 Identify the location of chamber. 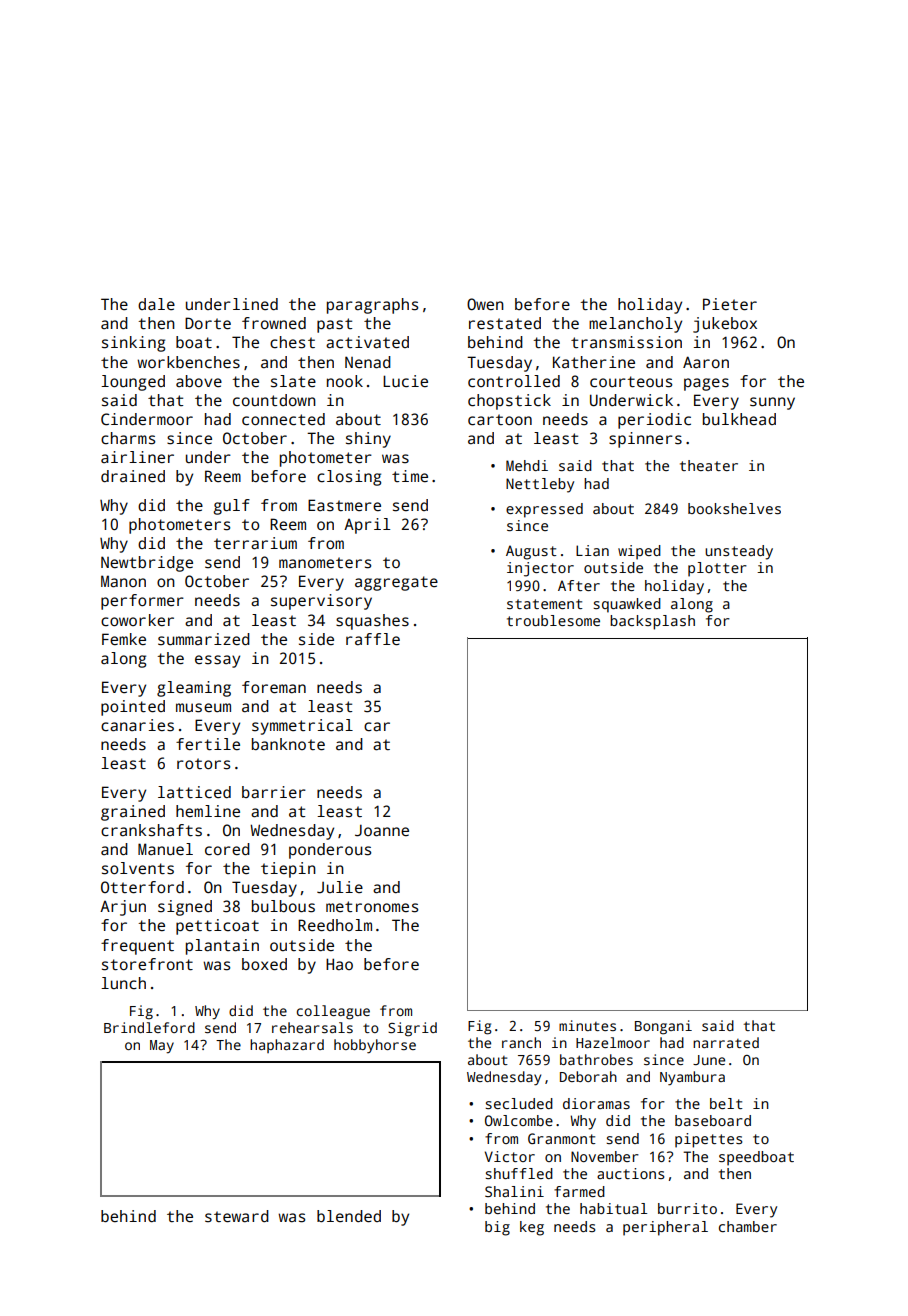
(748, 1226).
